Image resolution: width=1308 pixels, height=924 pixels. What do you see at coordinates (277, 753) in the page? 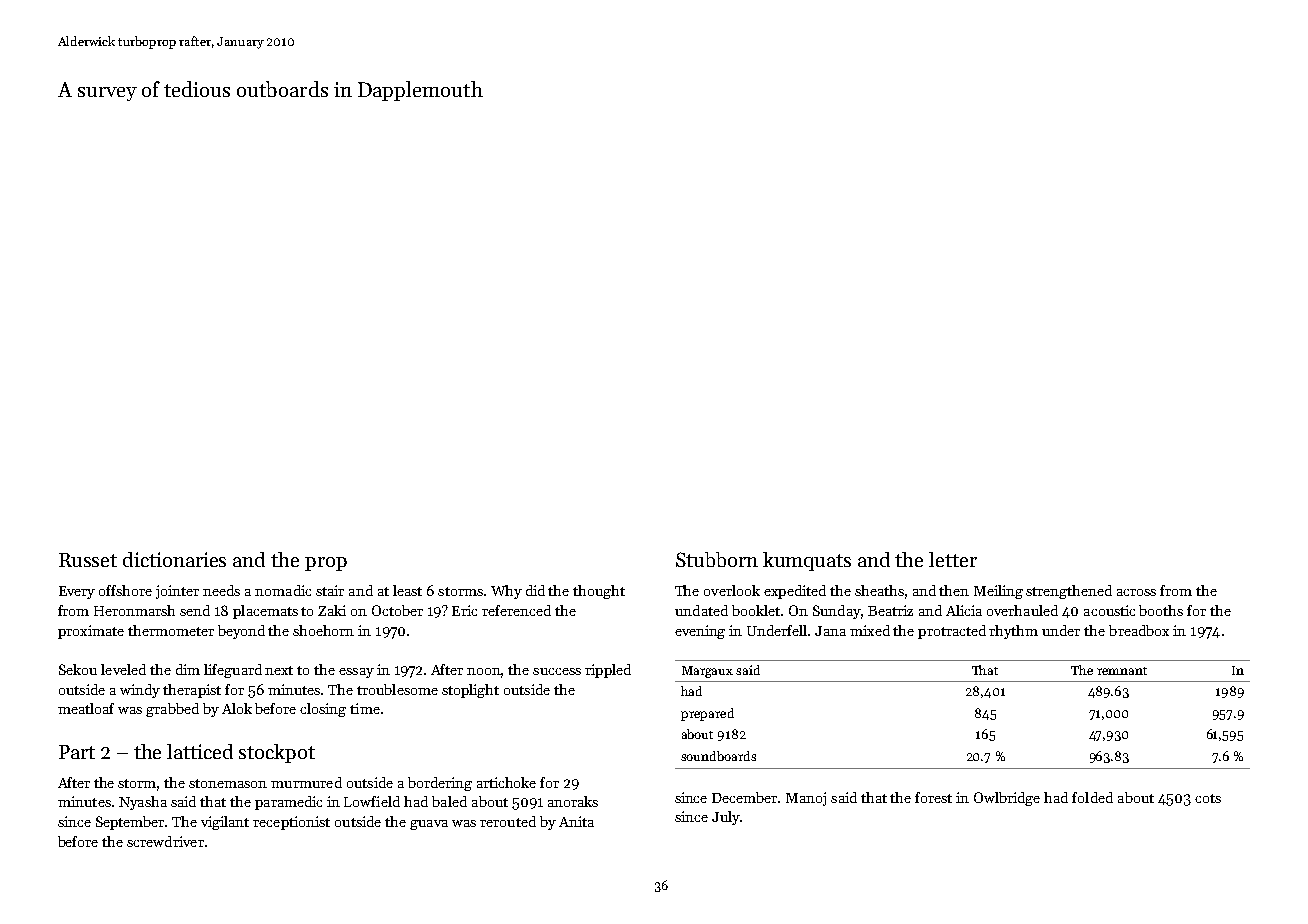
I see `stockpot` at bounding box center [277, 753].
